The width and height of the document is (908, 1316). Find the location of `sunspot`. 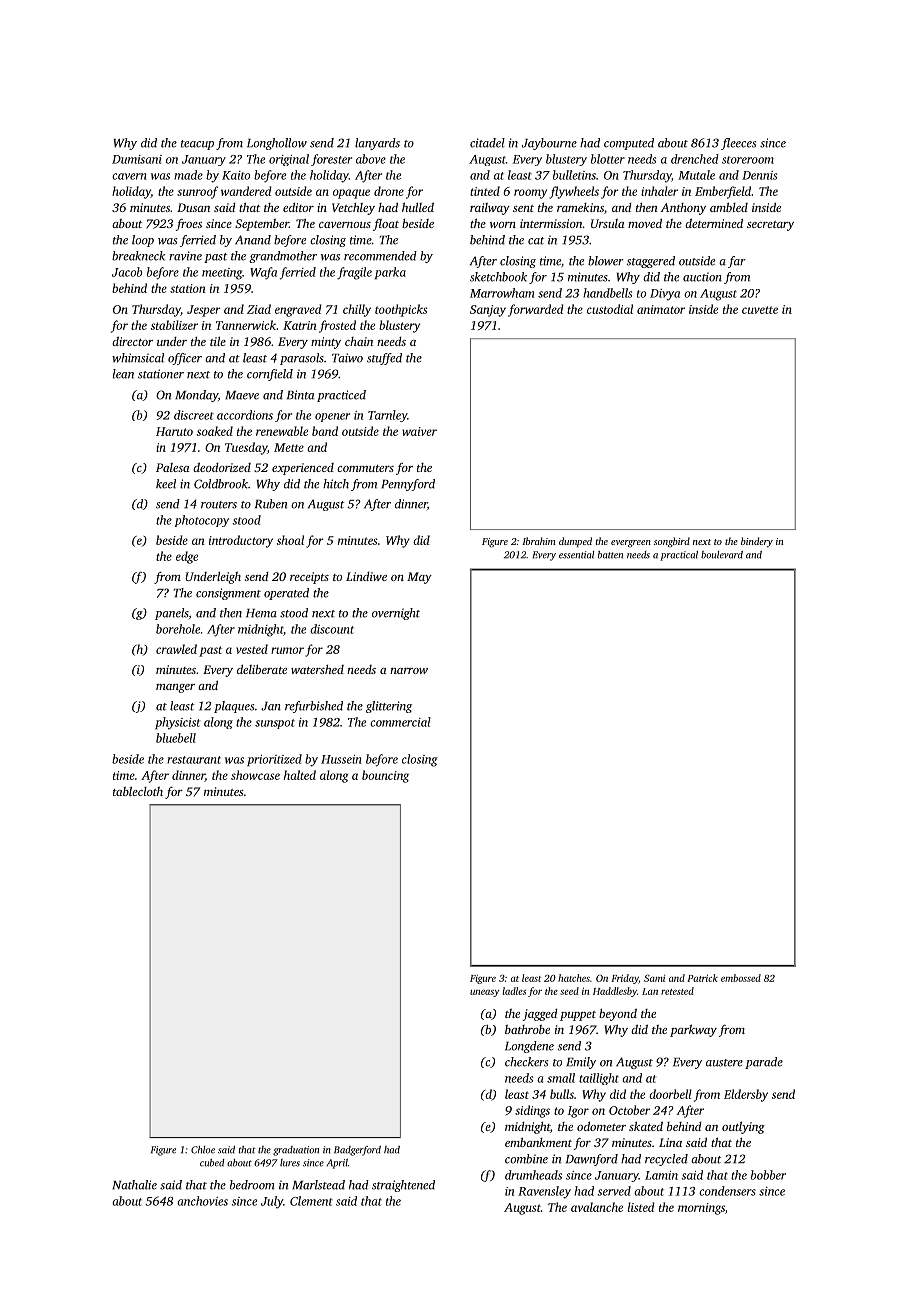

sunspot is located at coordinates (275, 724).
